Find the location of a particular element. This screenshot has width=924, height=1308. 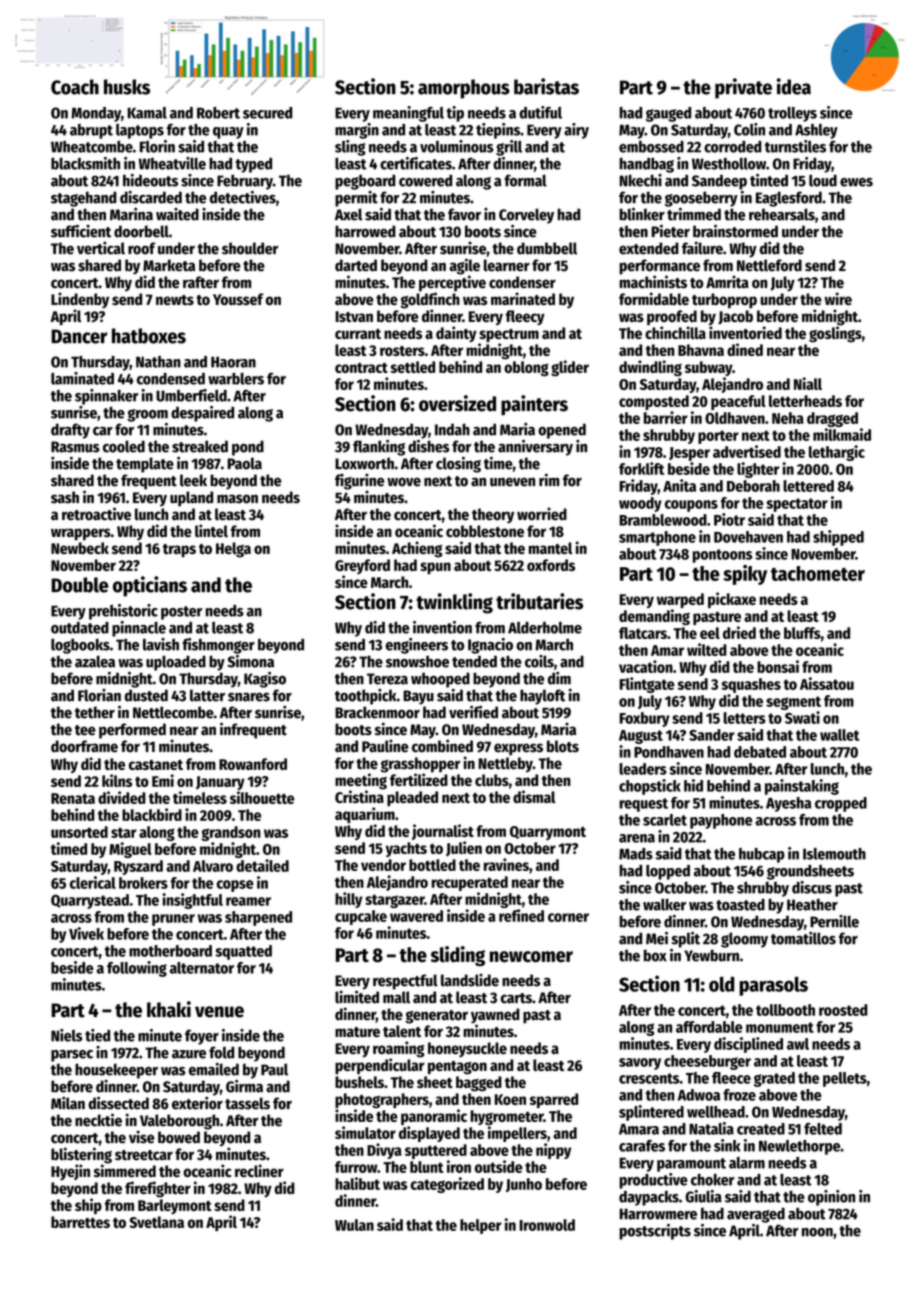

noon is located at coordinates (817, 1232).
